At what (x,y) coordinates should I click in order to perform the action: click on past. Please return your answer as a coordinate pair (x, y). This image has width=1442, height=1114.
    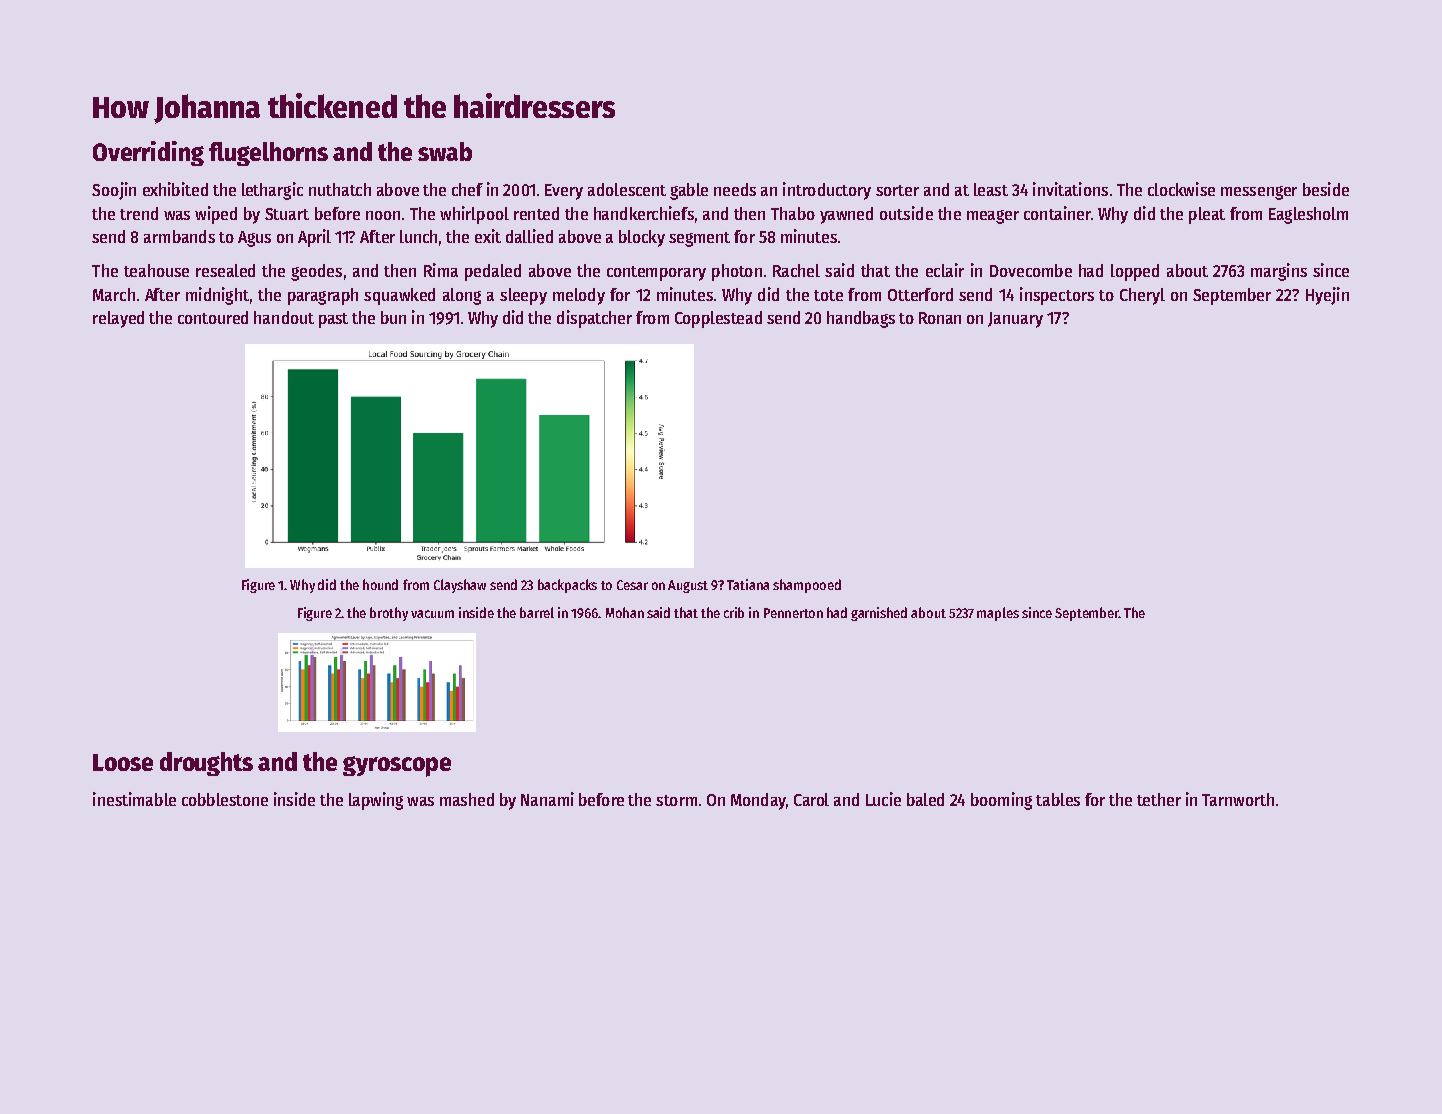
    Looking at the image, I should click on (333, 320).
